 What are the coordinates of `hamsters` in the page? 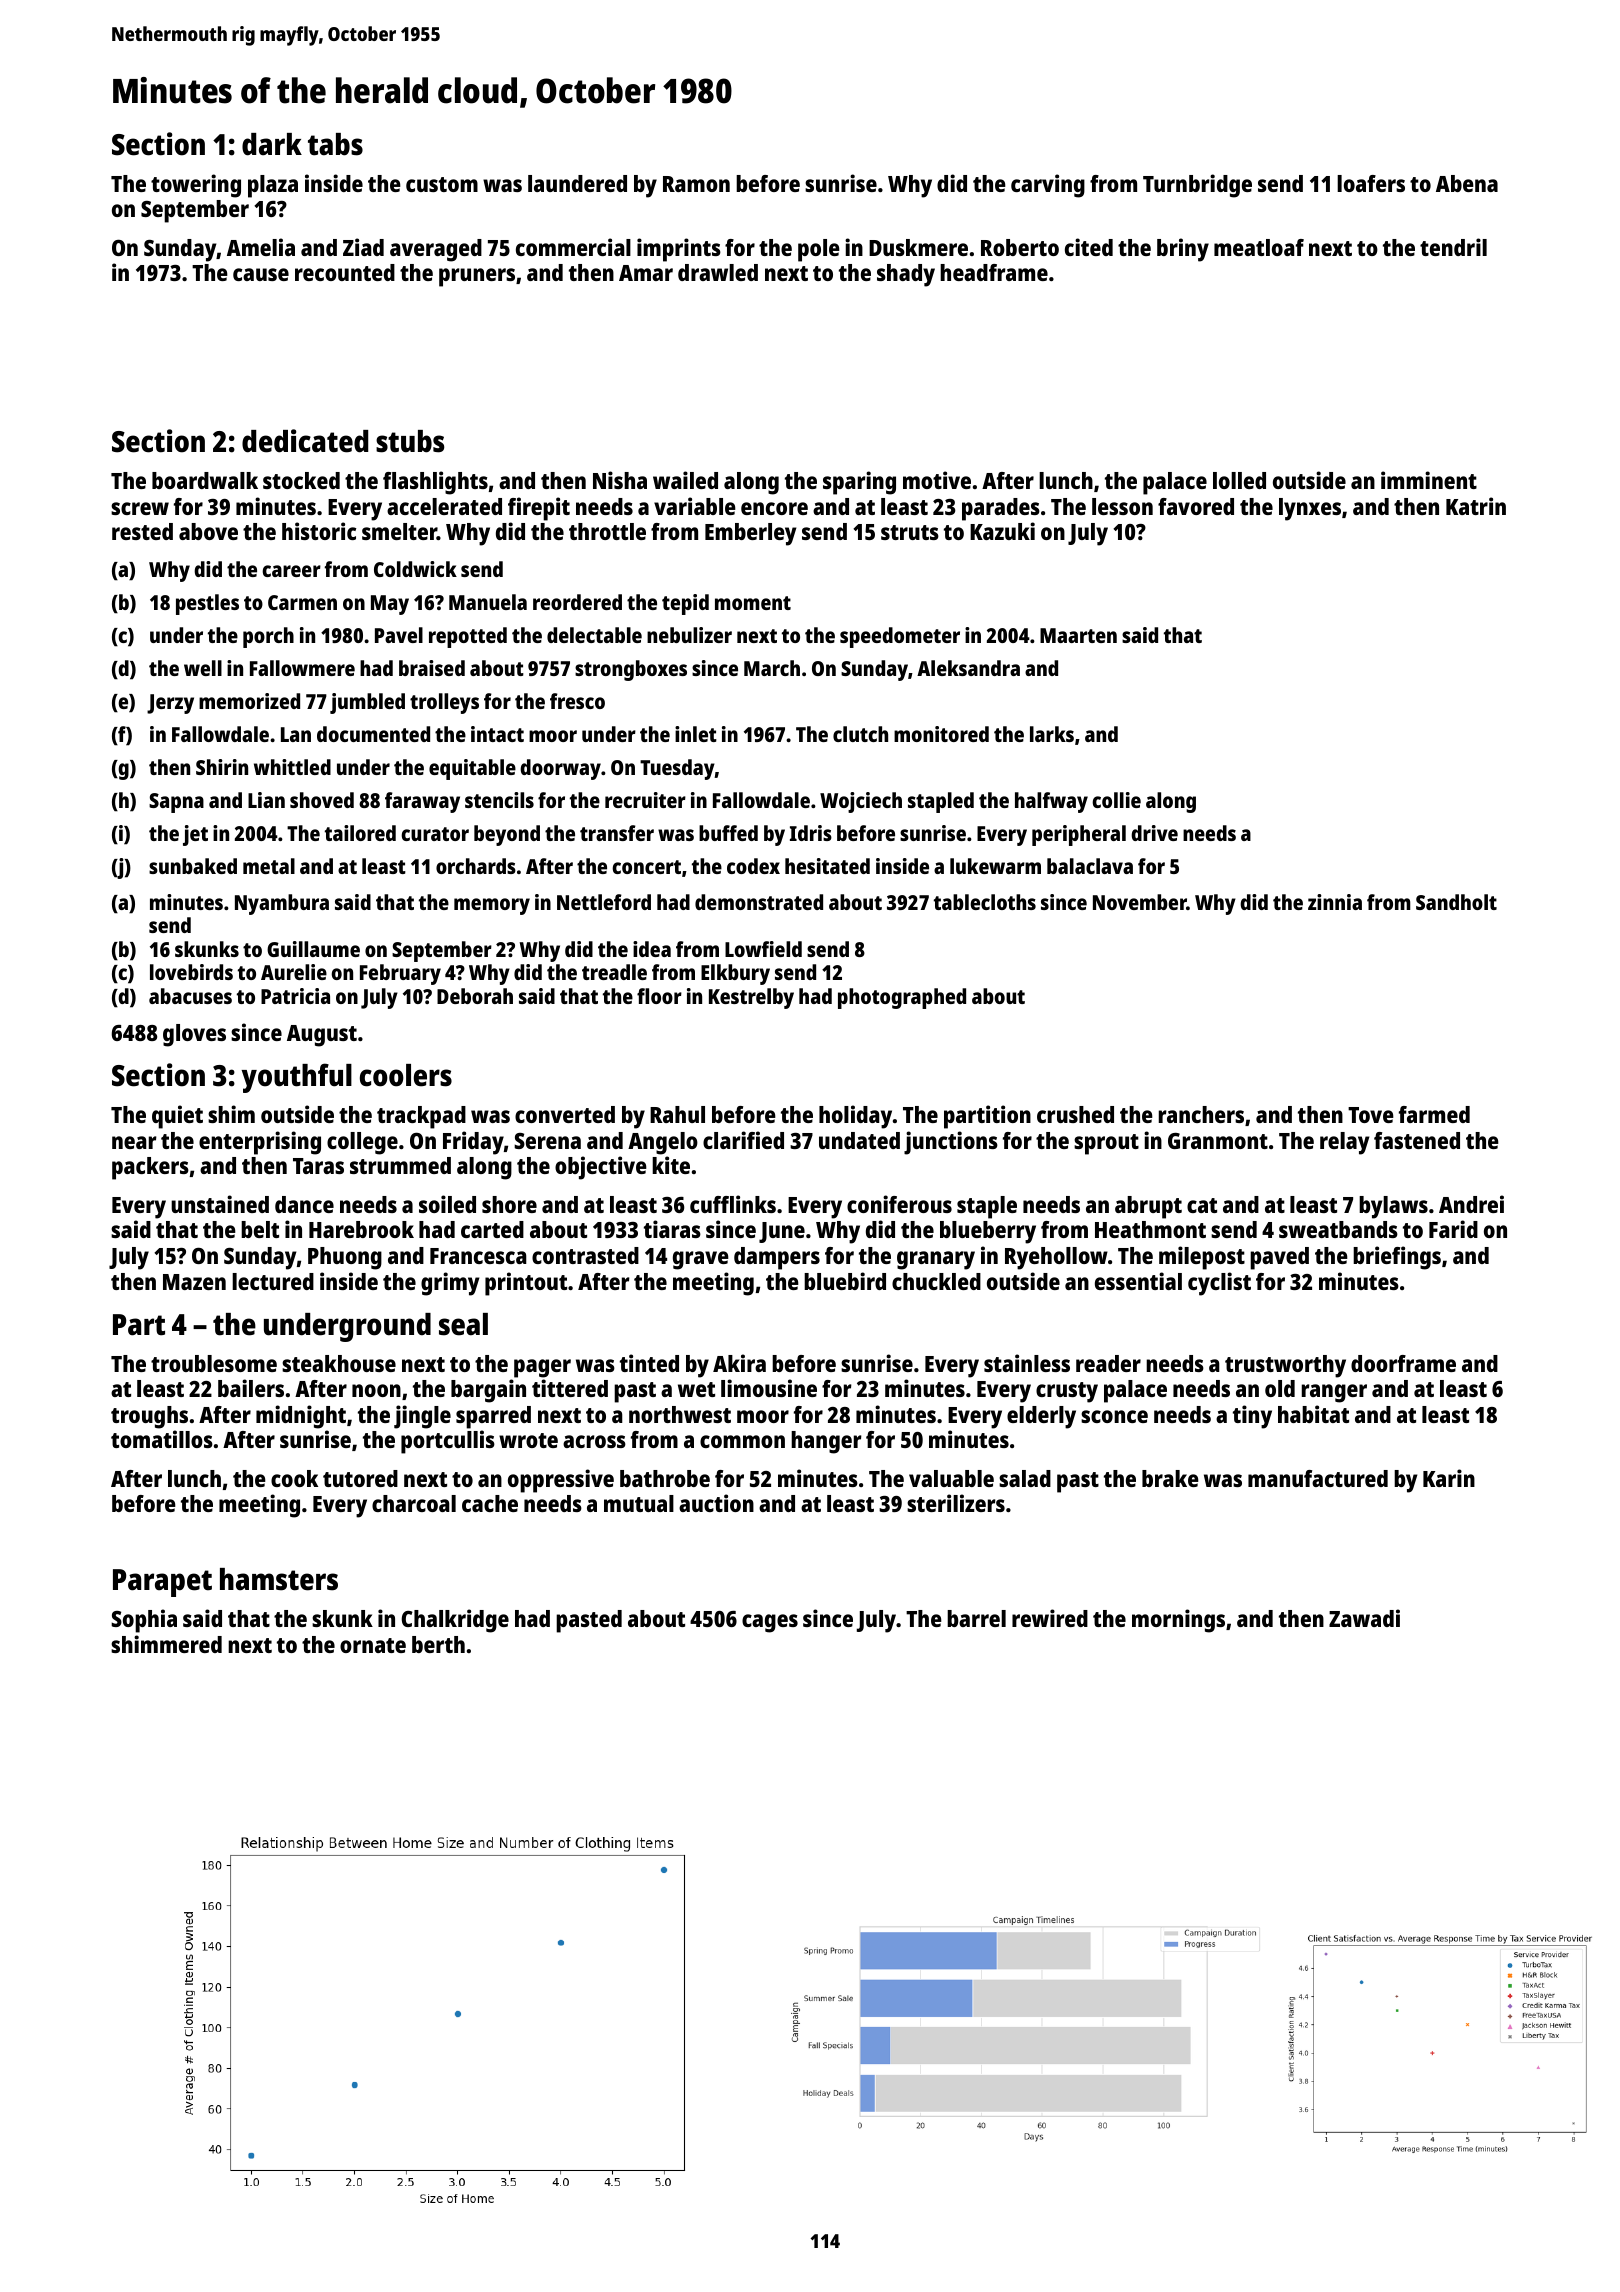 It's located at (279, 1579).
